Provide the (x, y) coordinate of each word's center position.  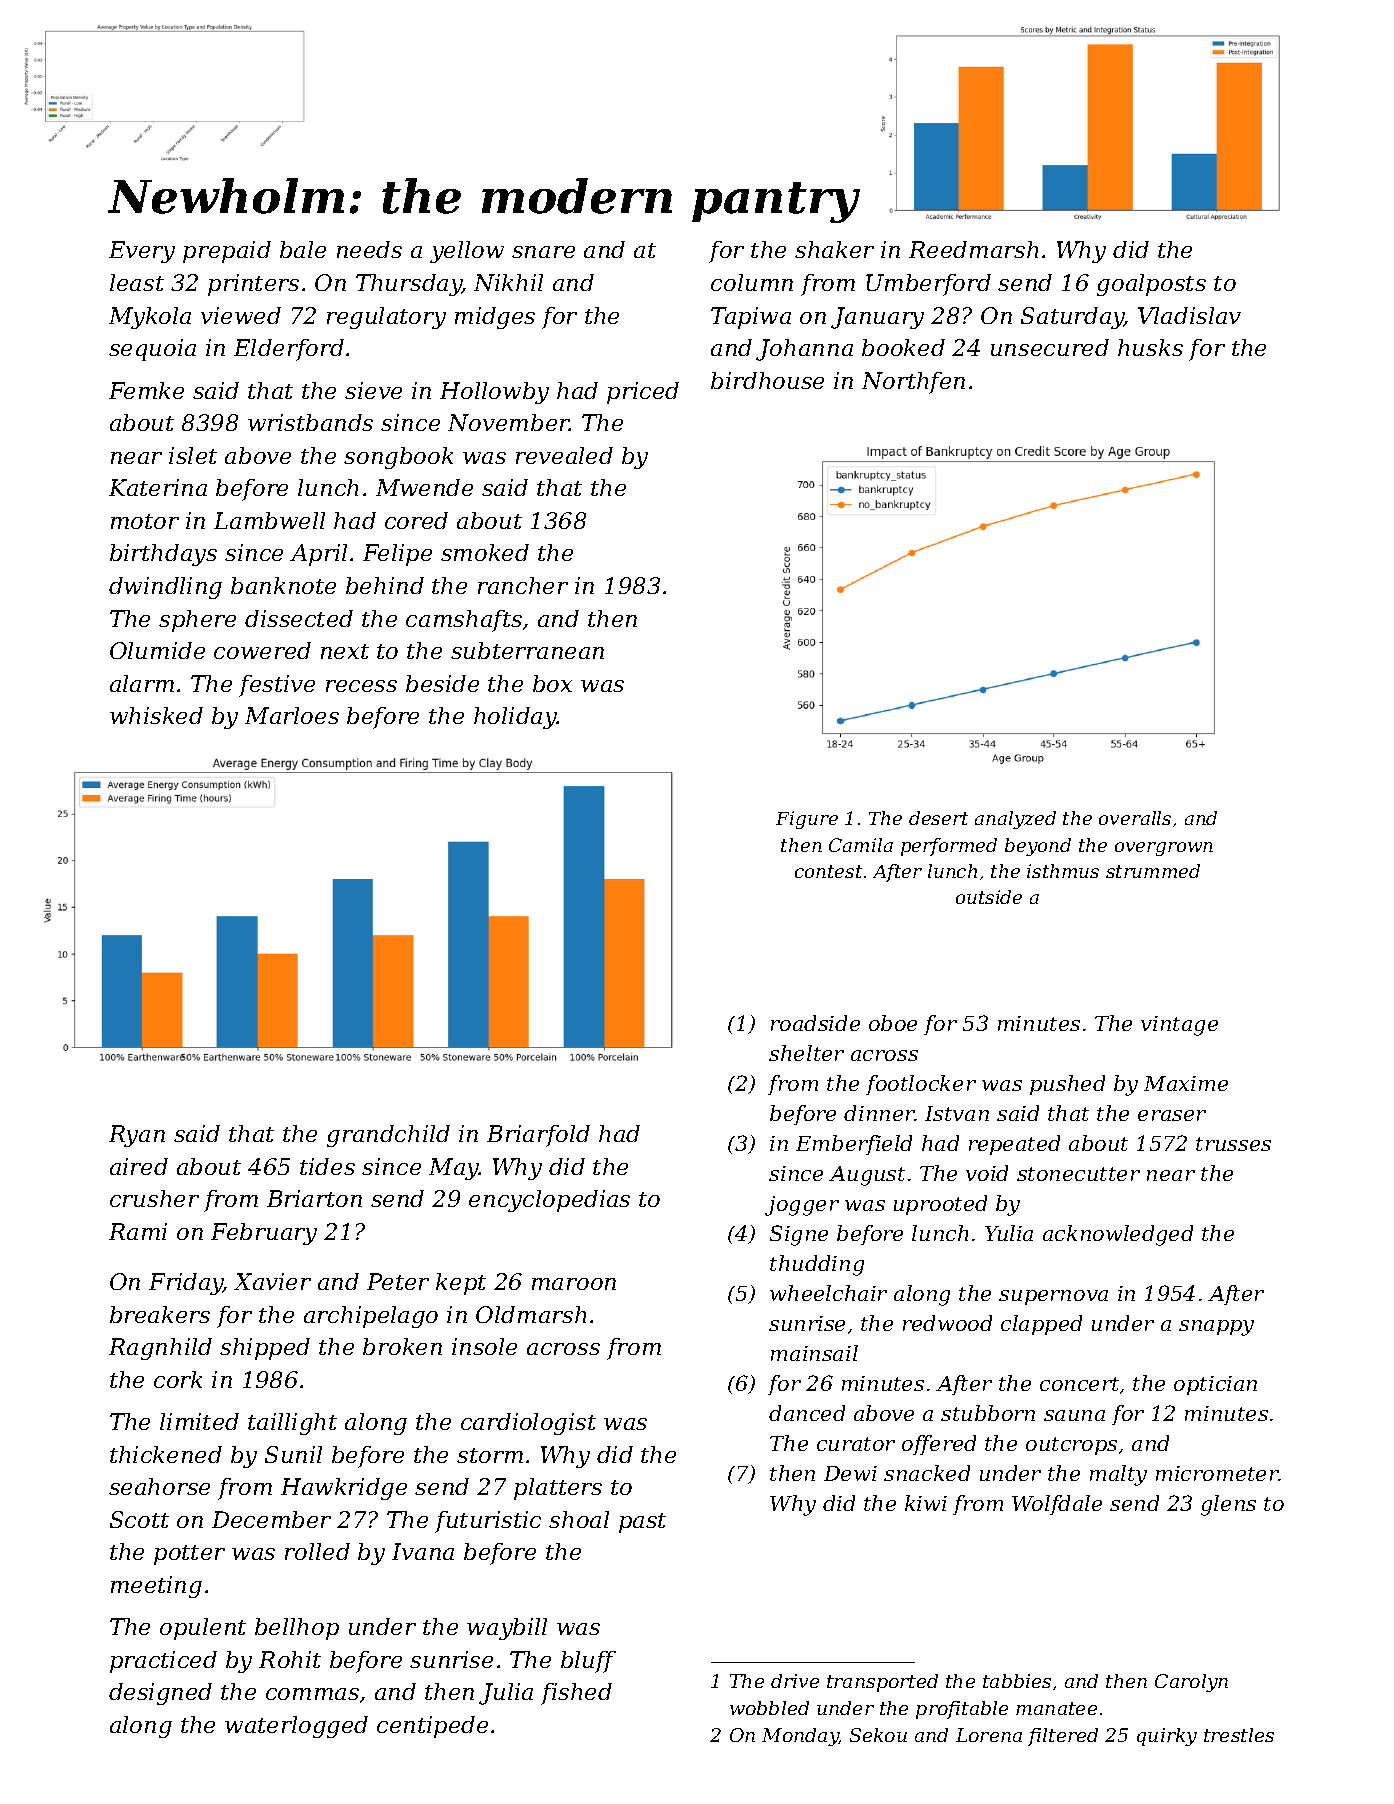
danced (807, 1413)
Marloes (292, 715)
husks (1150, 347)
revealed (564, 455)
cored (416, 520)
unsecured (1050, 347)
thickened (166, 1454)
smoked (485, 552)
